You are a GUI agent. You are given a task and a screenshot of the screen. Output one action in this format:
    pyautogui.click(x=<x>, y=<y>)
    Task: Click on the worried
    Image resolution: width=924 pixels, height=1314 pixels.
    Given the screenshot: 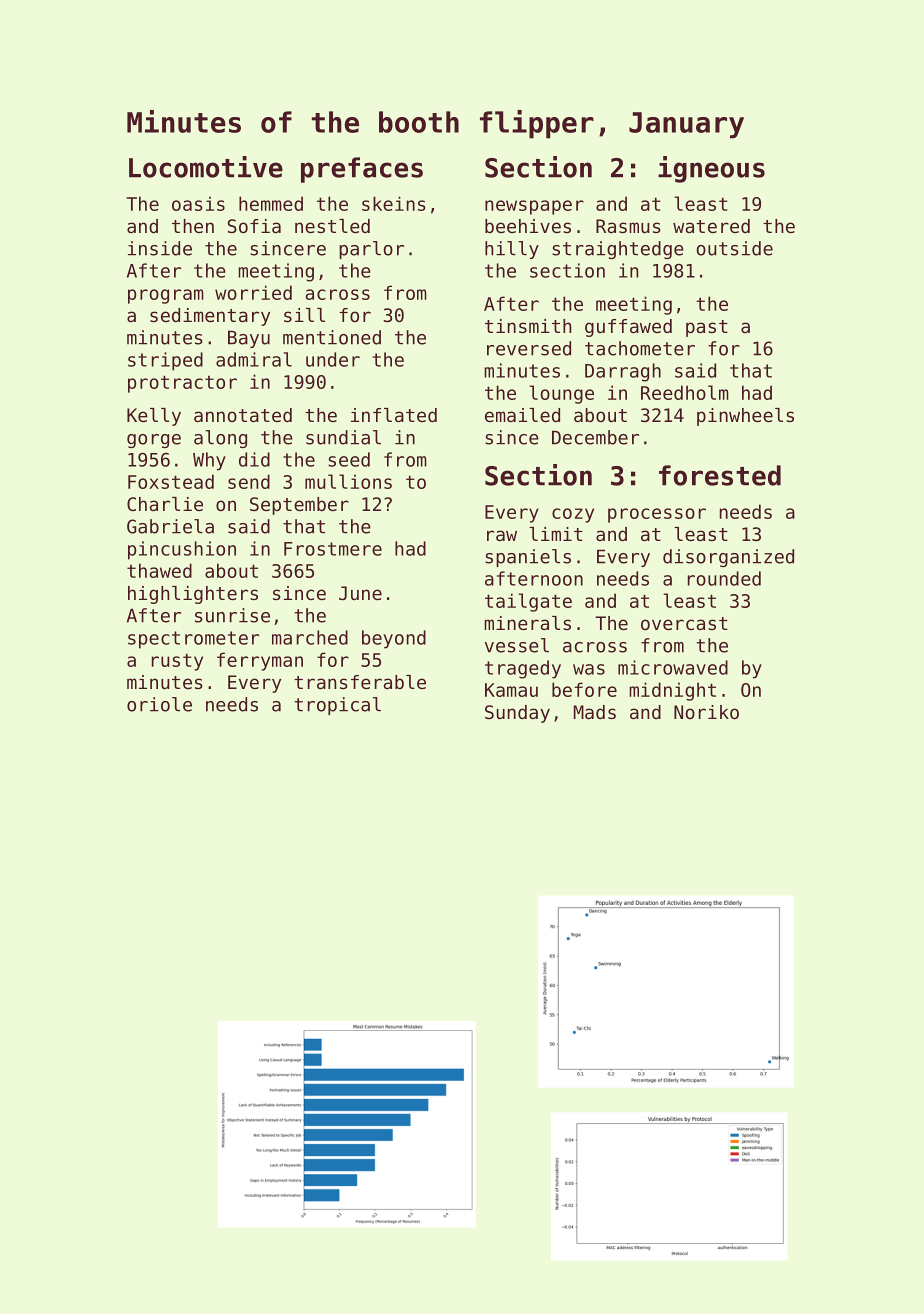 What is the action you would take?
    pyautogui.click(x=253, y=292)
